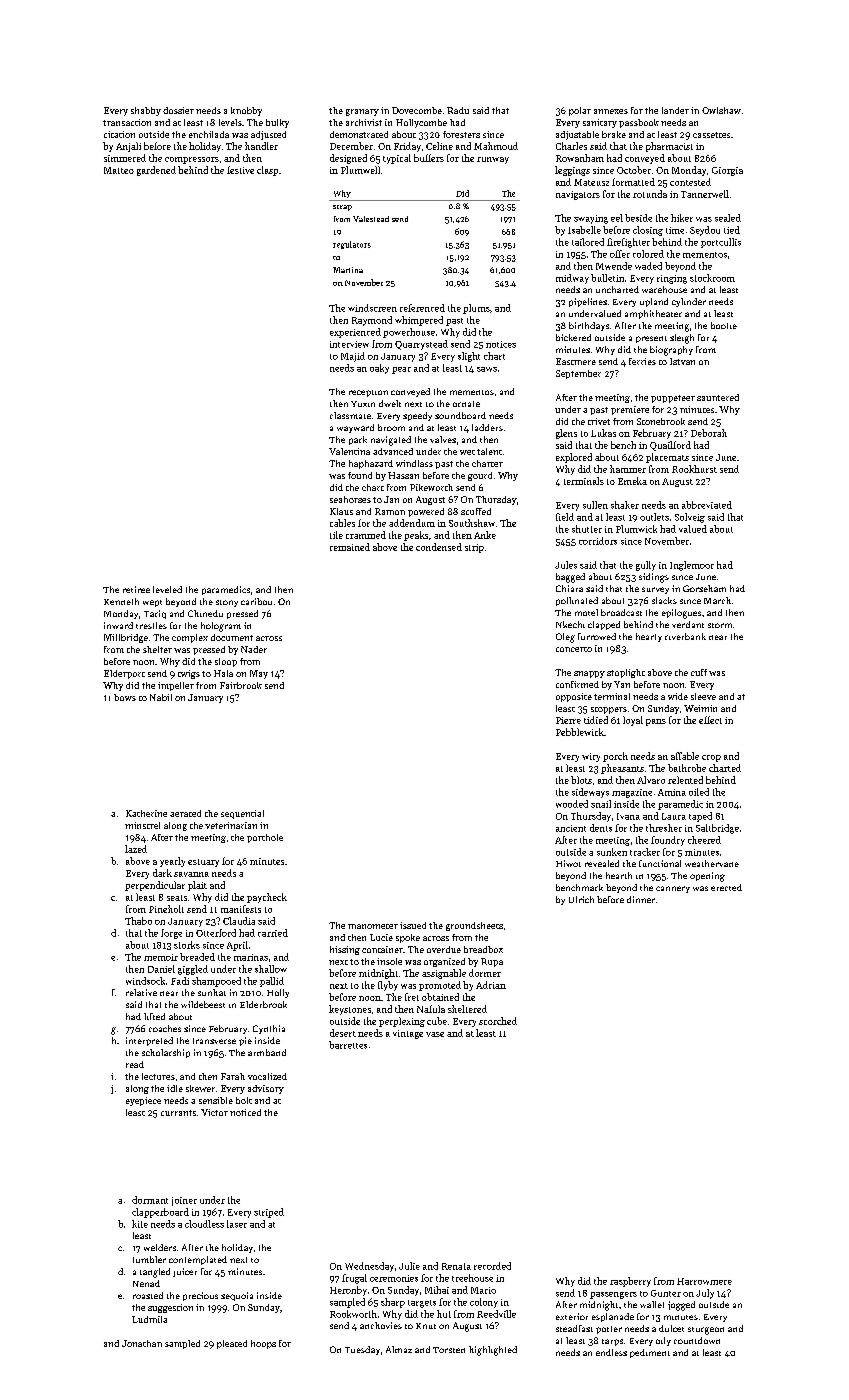 The height and width of the screenshot is (1400, 849). I want to click on Torsten, so click(449, 1350).
